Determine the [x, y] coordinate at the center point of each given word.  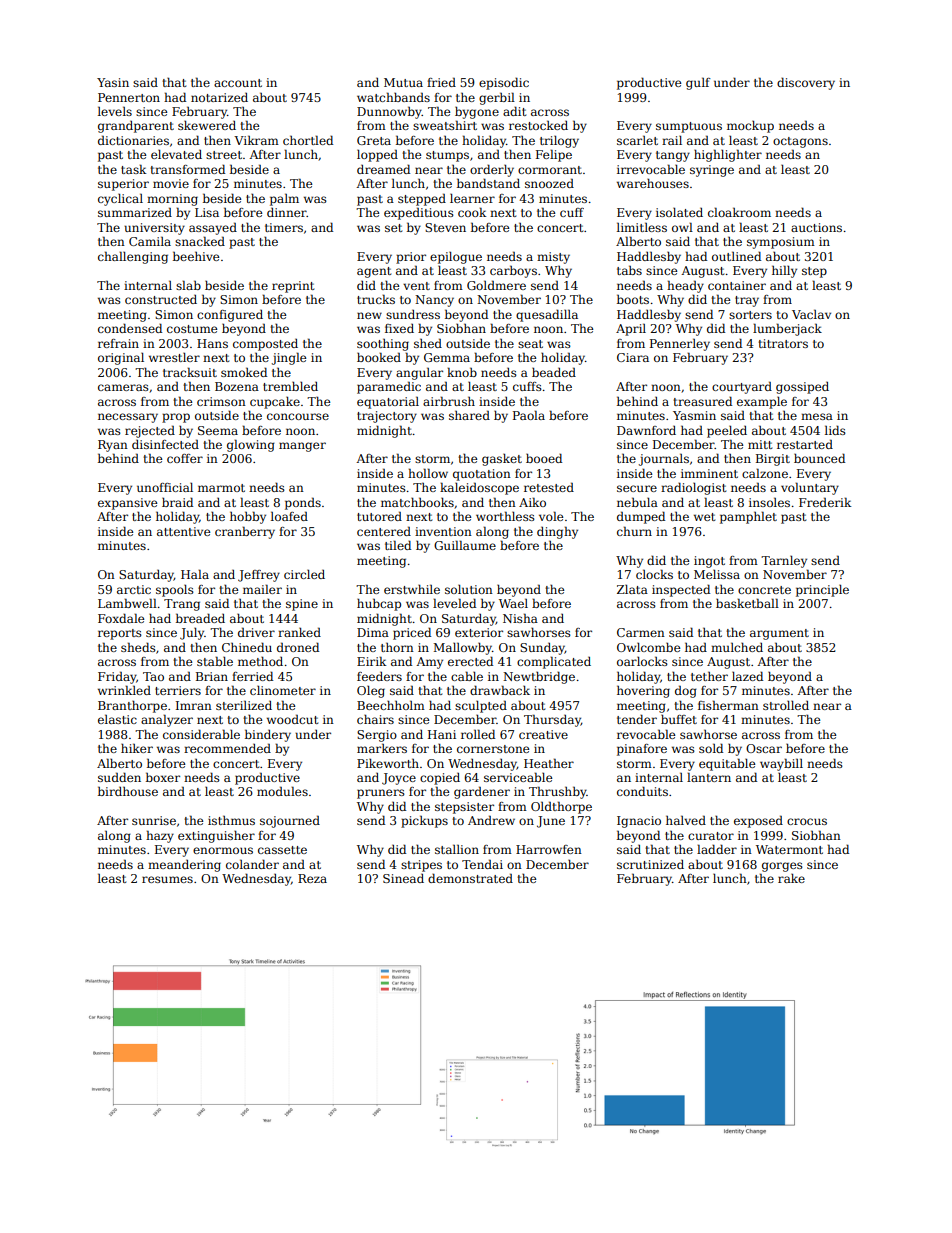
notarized [219, 97]
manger [302, 447]
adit [514, 111]
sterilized [244, 705]
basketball [747, 603]
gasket [502, 460]
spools [175, 591]
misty [553, 258]
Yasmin [694, 415]
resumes [167, 879]
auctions [816, 227]
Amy [429, 663]
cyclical [120, 199]
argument [779, 634]
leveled [454, 603]
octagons [800, 142]
